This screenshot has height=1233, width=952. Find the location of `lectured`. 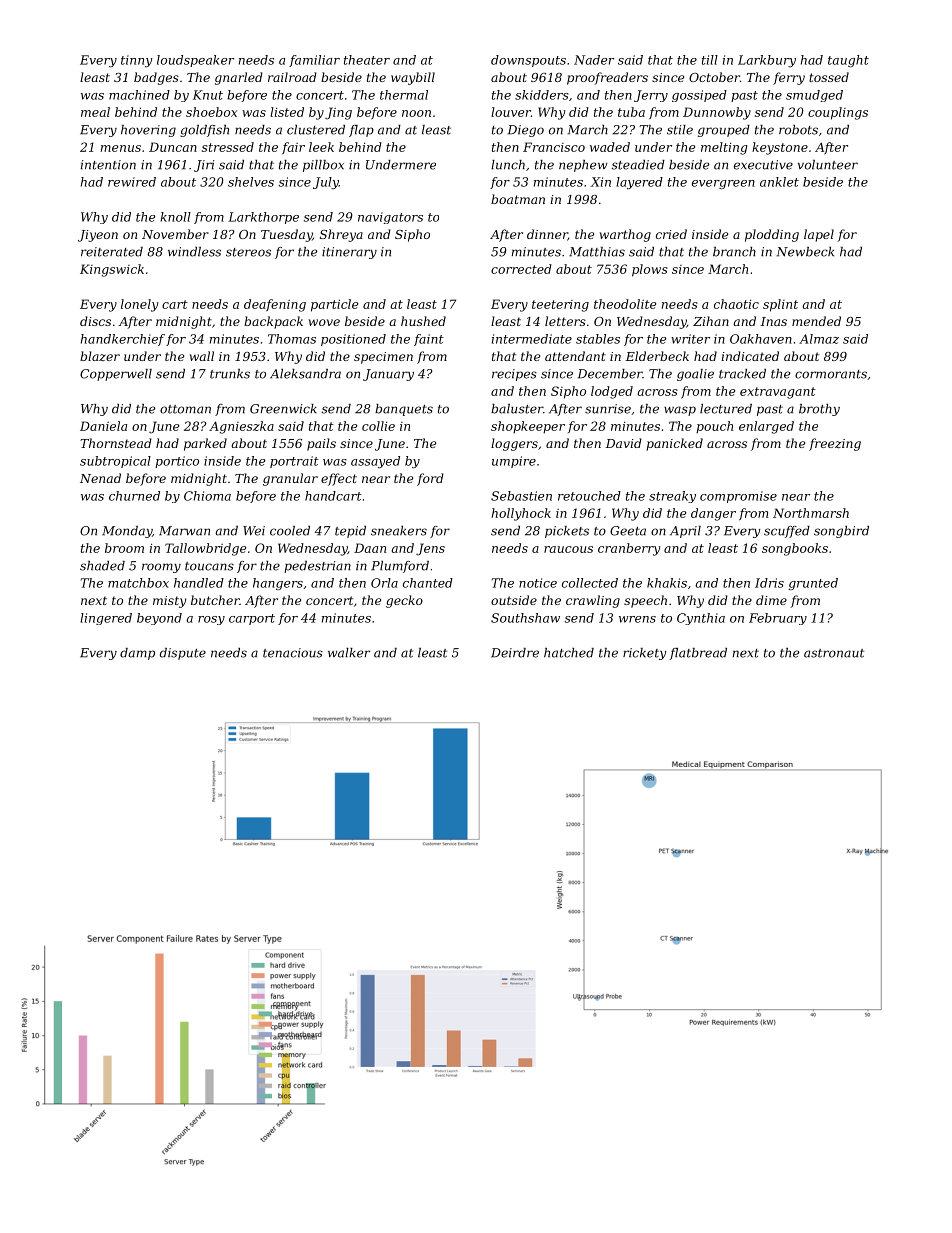

lectured is located at coordinates (726, 409).
